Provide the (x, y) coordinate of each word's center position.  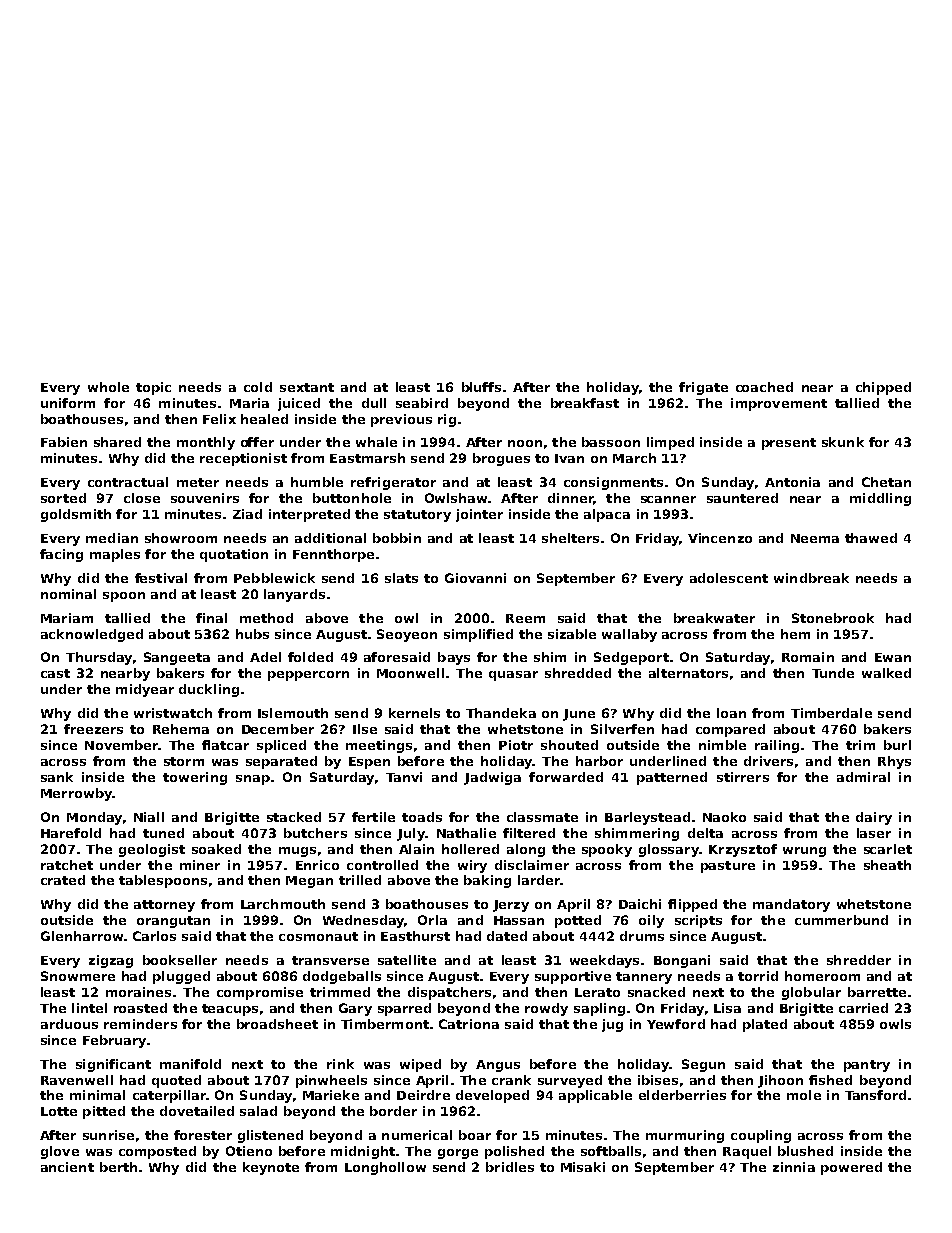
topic (153, 388)
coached (764, 387)
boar (475, 1135)
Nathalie (466, 833)
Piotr (516, 745)
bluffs (481, 387)
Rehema (181, 729)
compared (730, 730)
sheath (887, 865)
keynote (271, 1168)
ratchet (67, 865)
